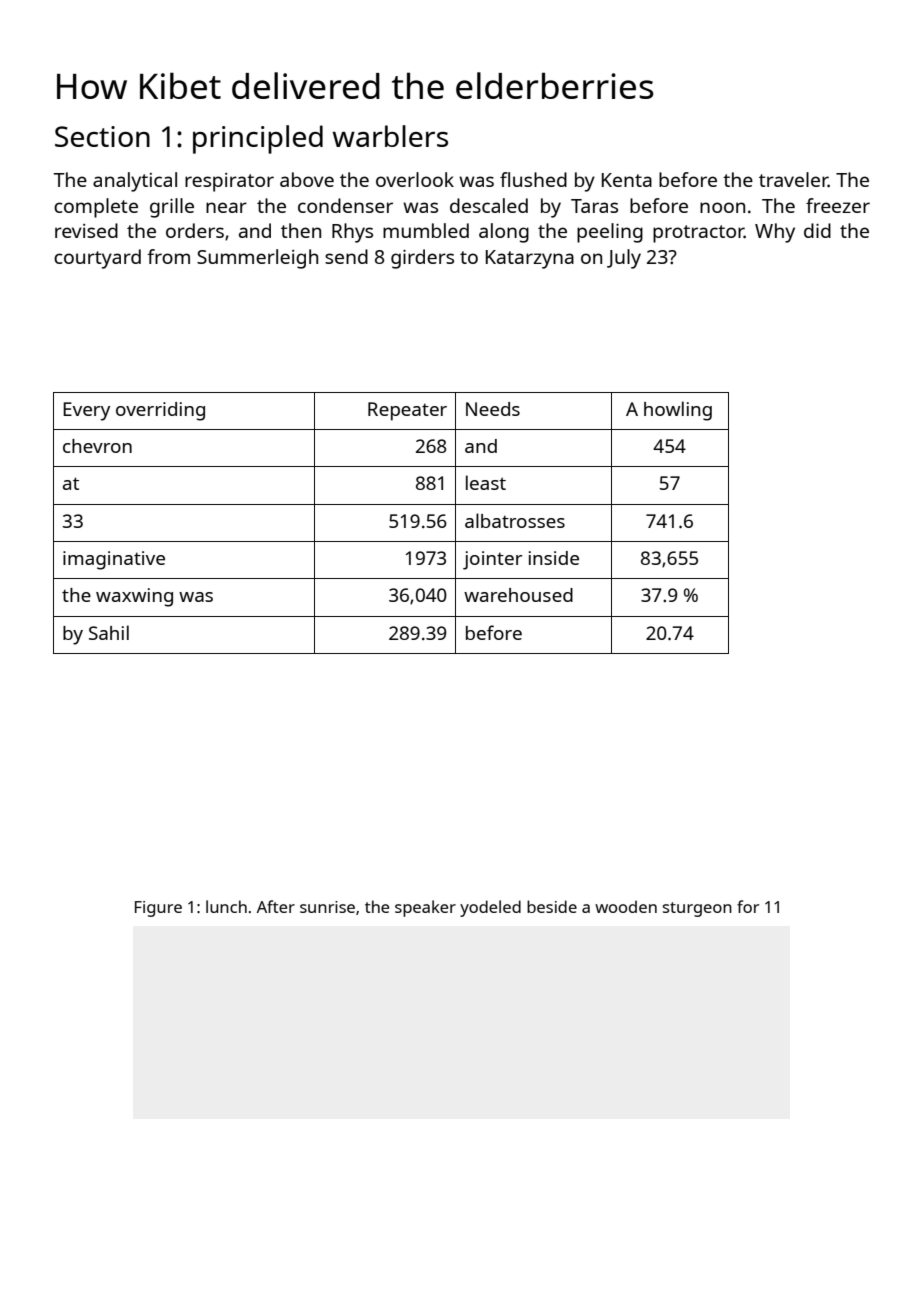  What do you see at coordinates (109, 632) in the screenshot?
I see `Sahil` at bounding box center [109, 632].
